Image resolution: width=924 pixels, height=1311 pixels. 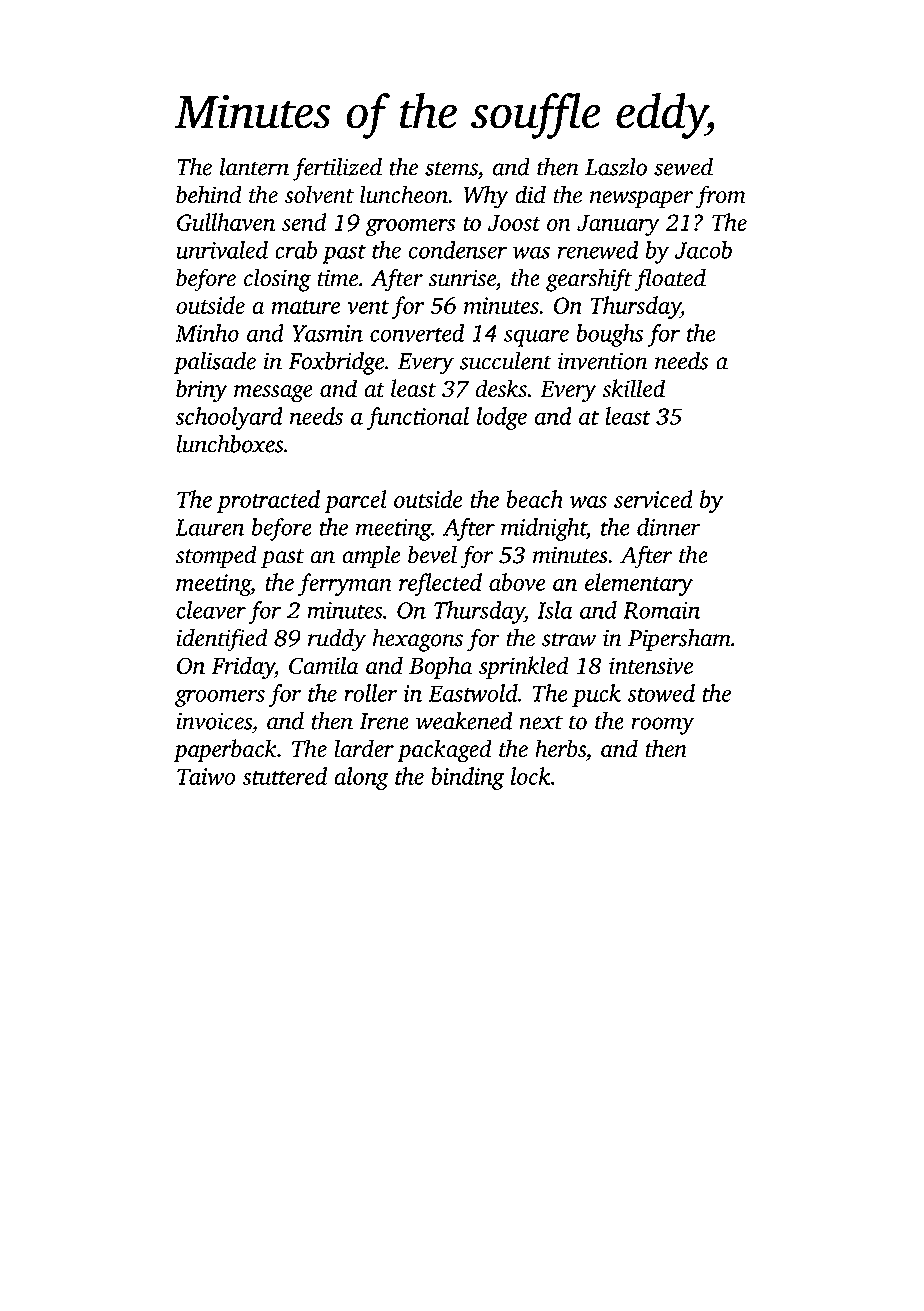 I want to click on Laszlo, so click(x=616, y=167).
